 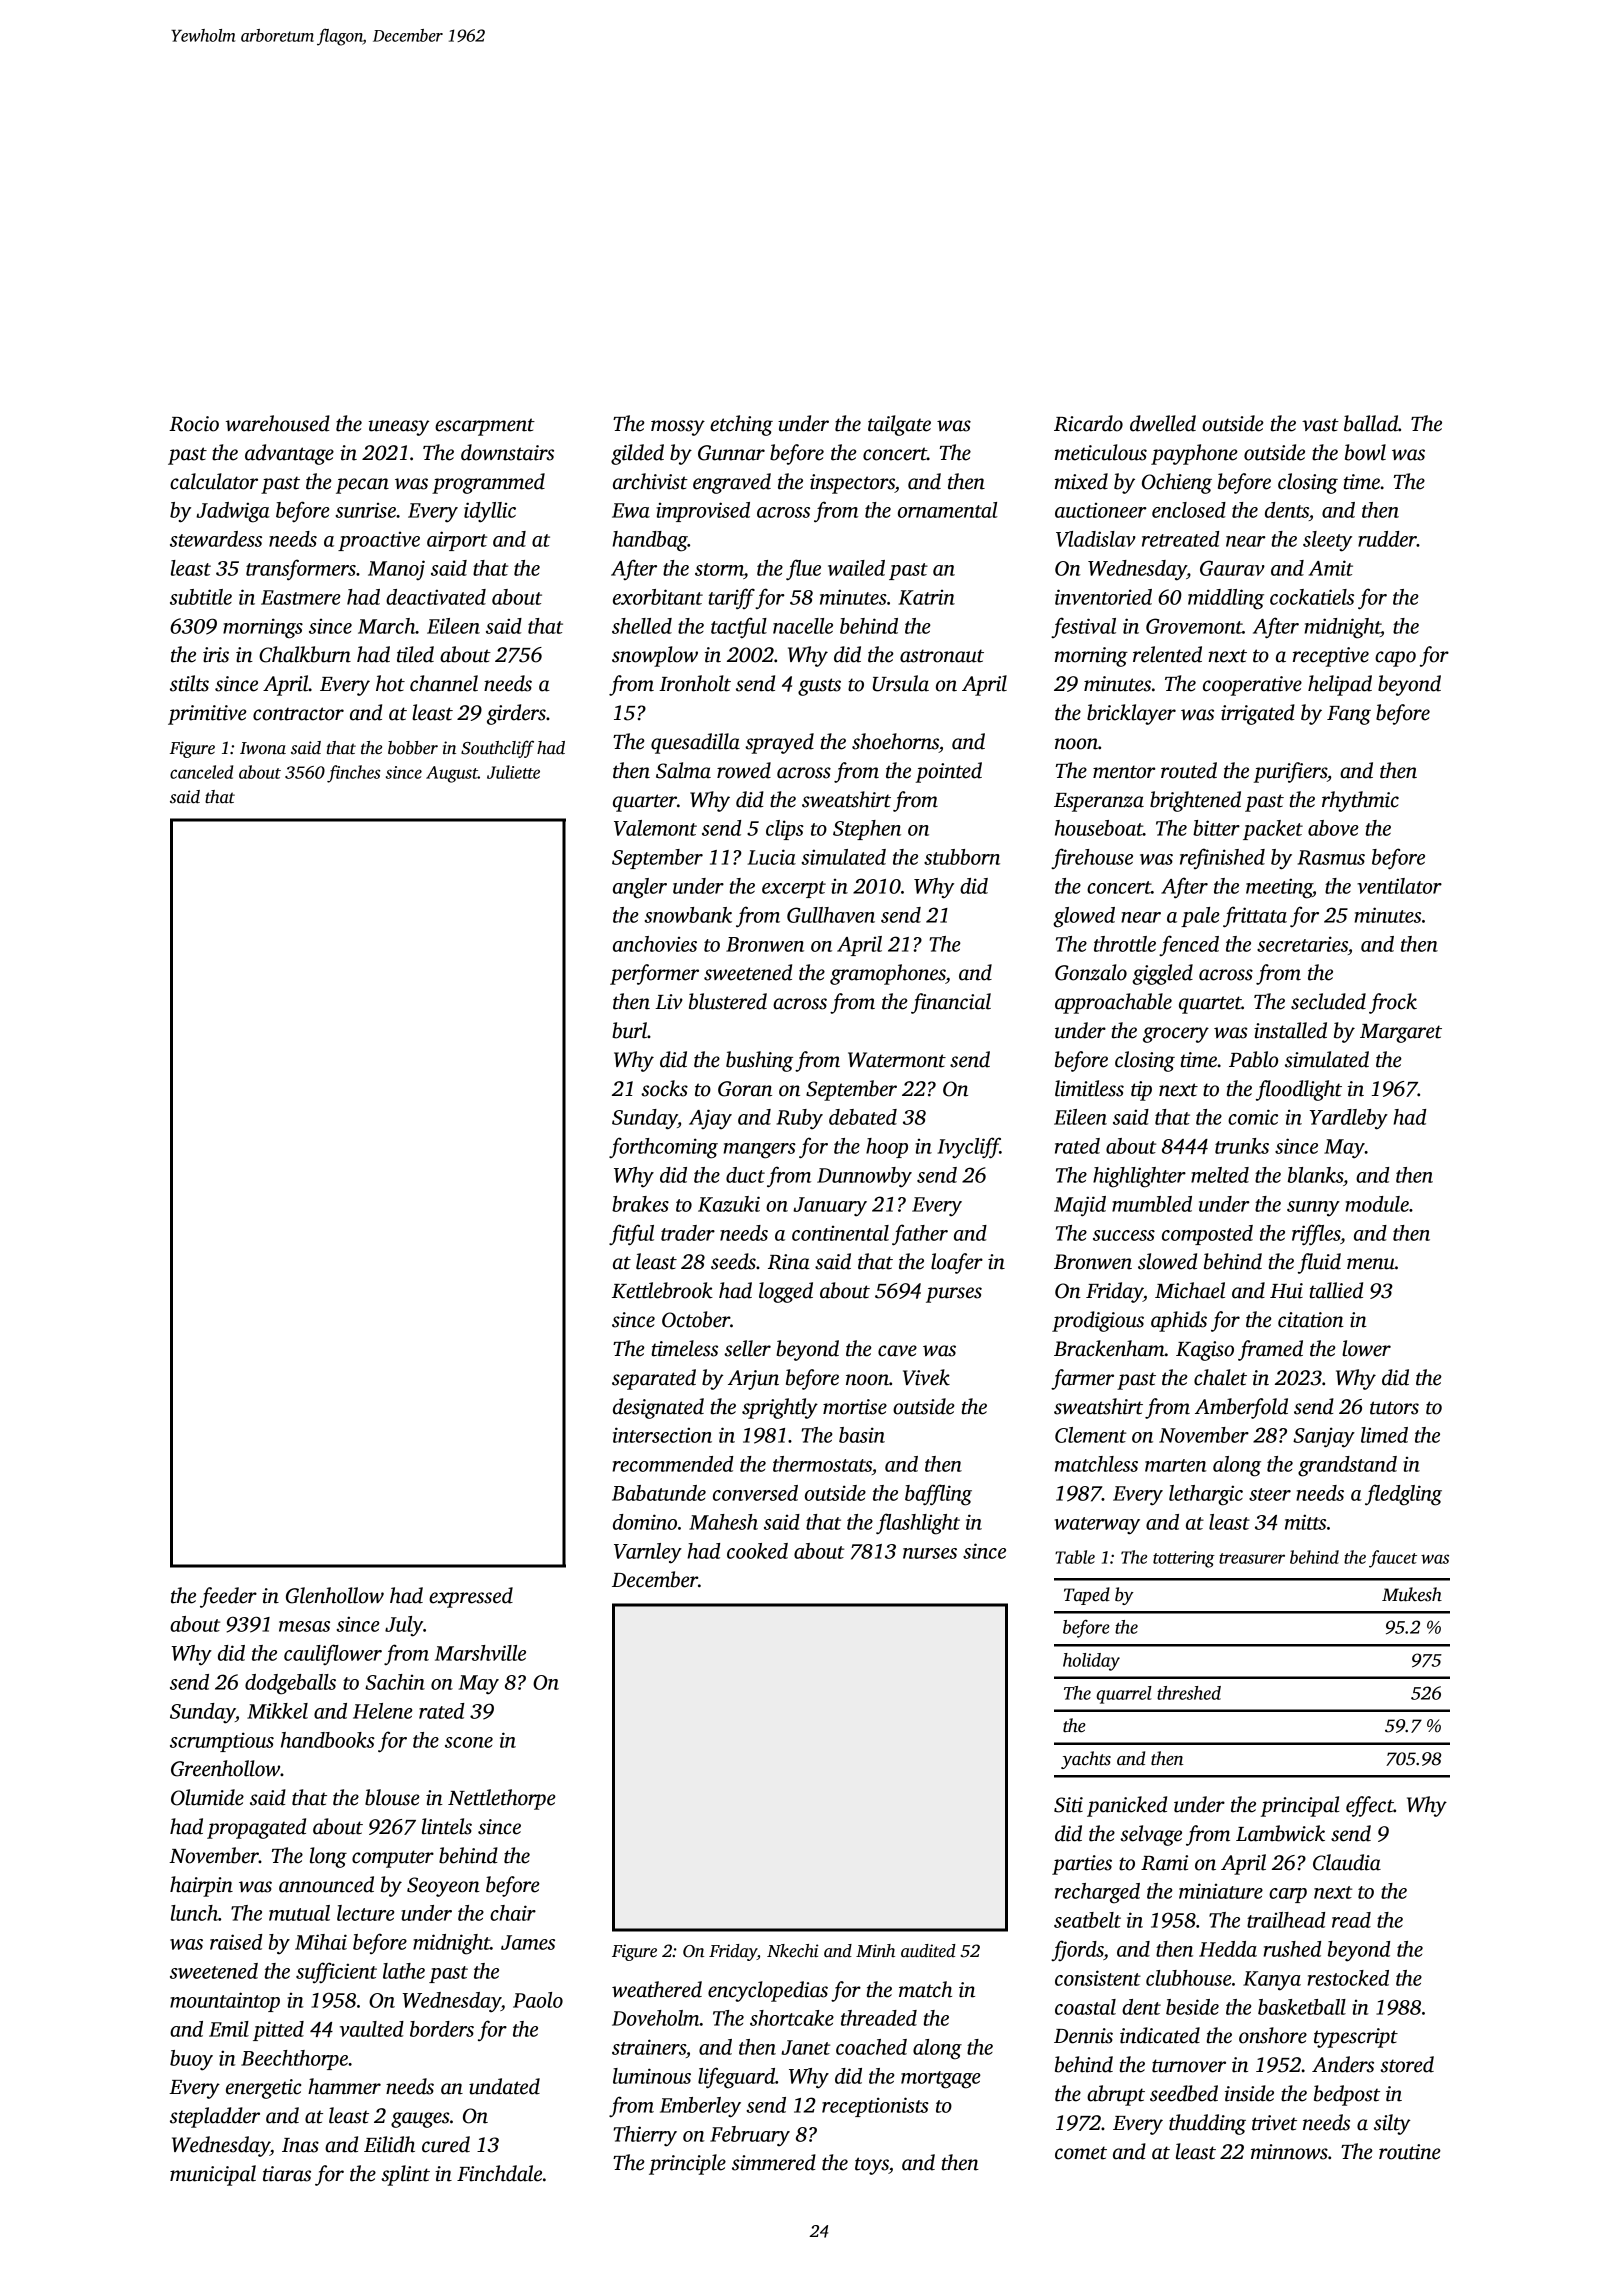 What do you see at coordinates (678, 428) in the document?
I see `mossy` at bounding box center [678, 428].
